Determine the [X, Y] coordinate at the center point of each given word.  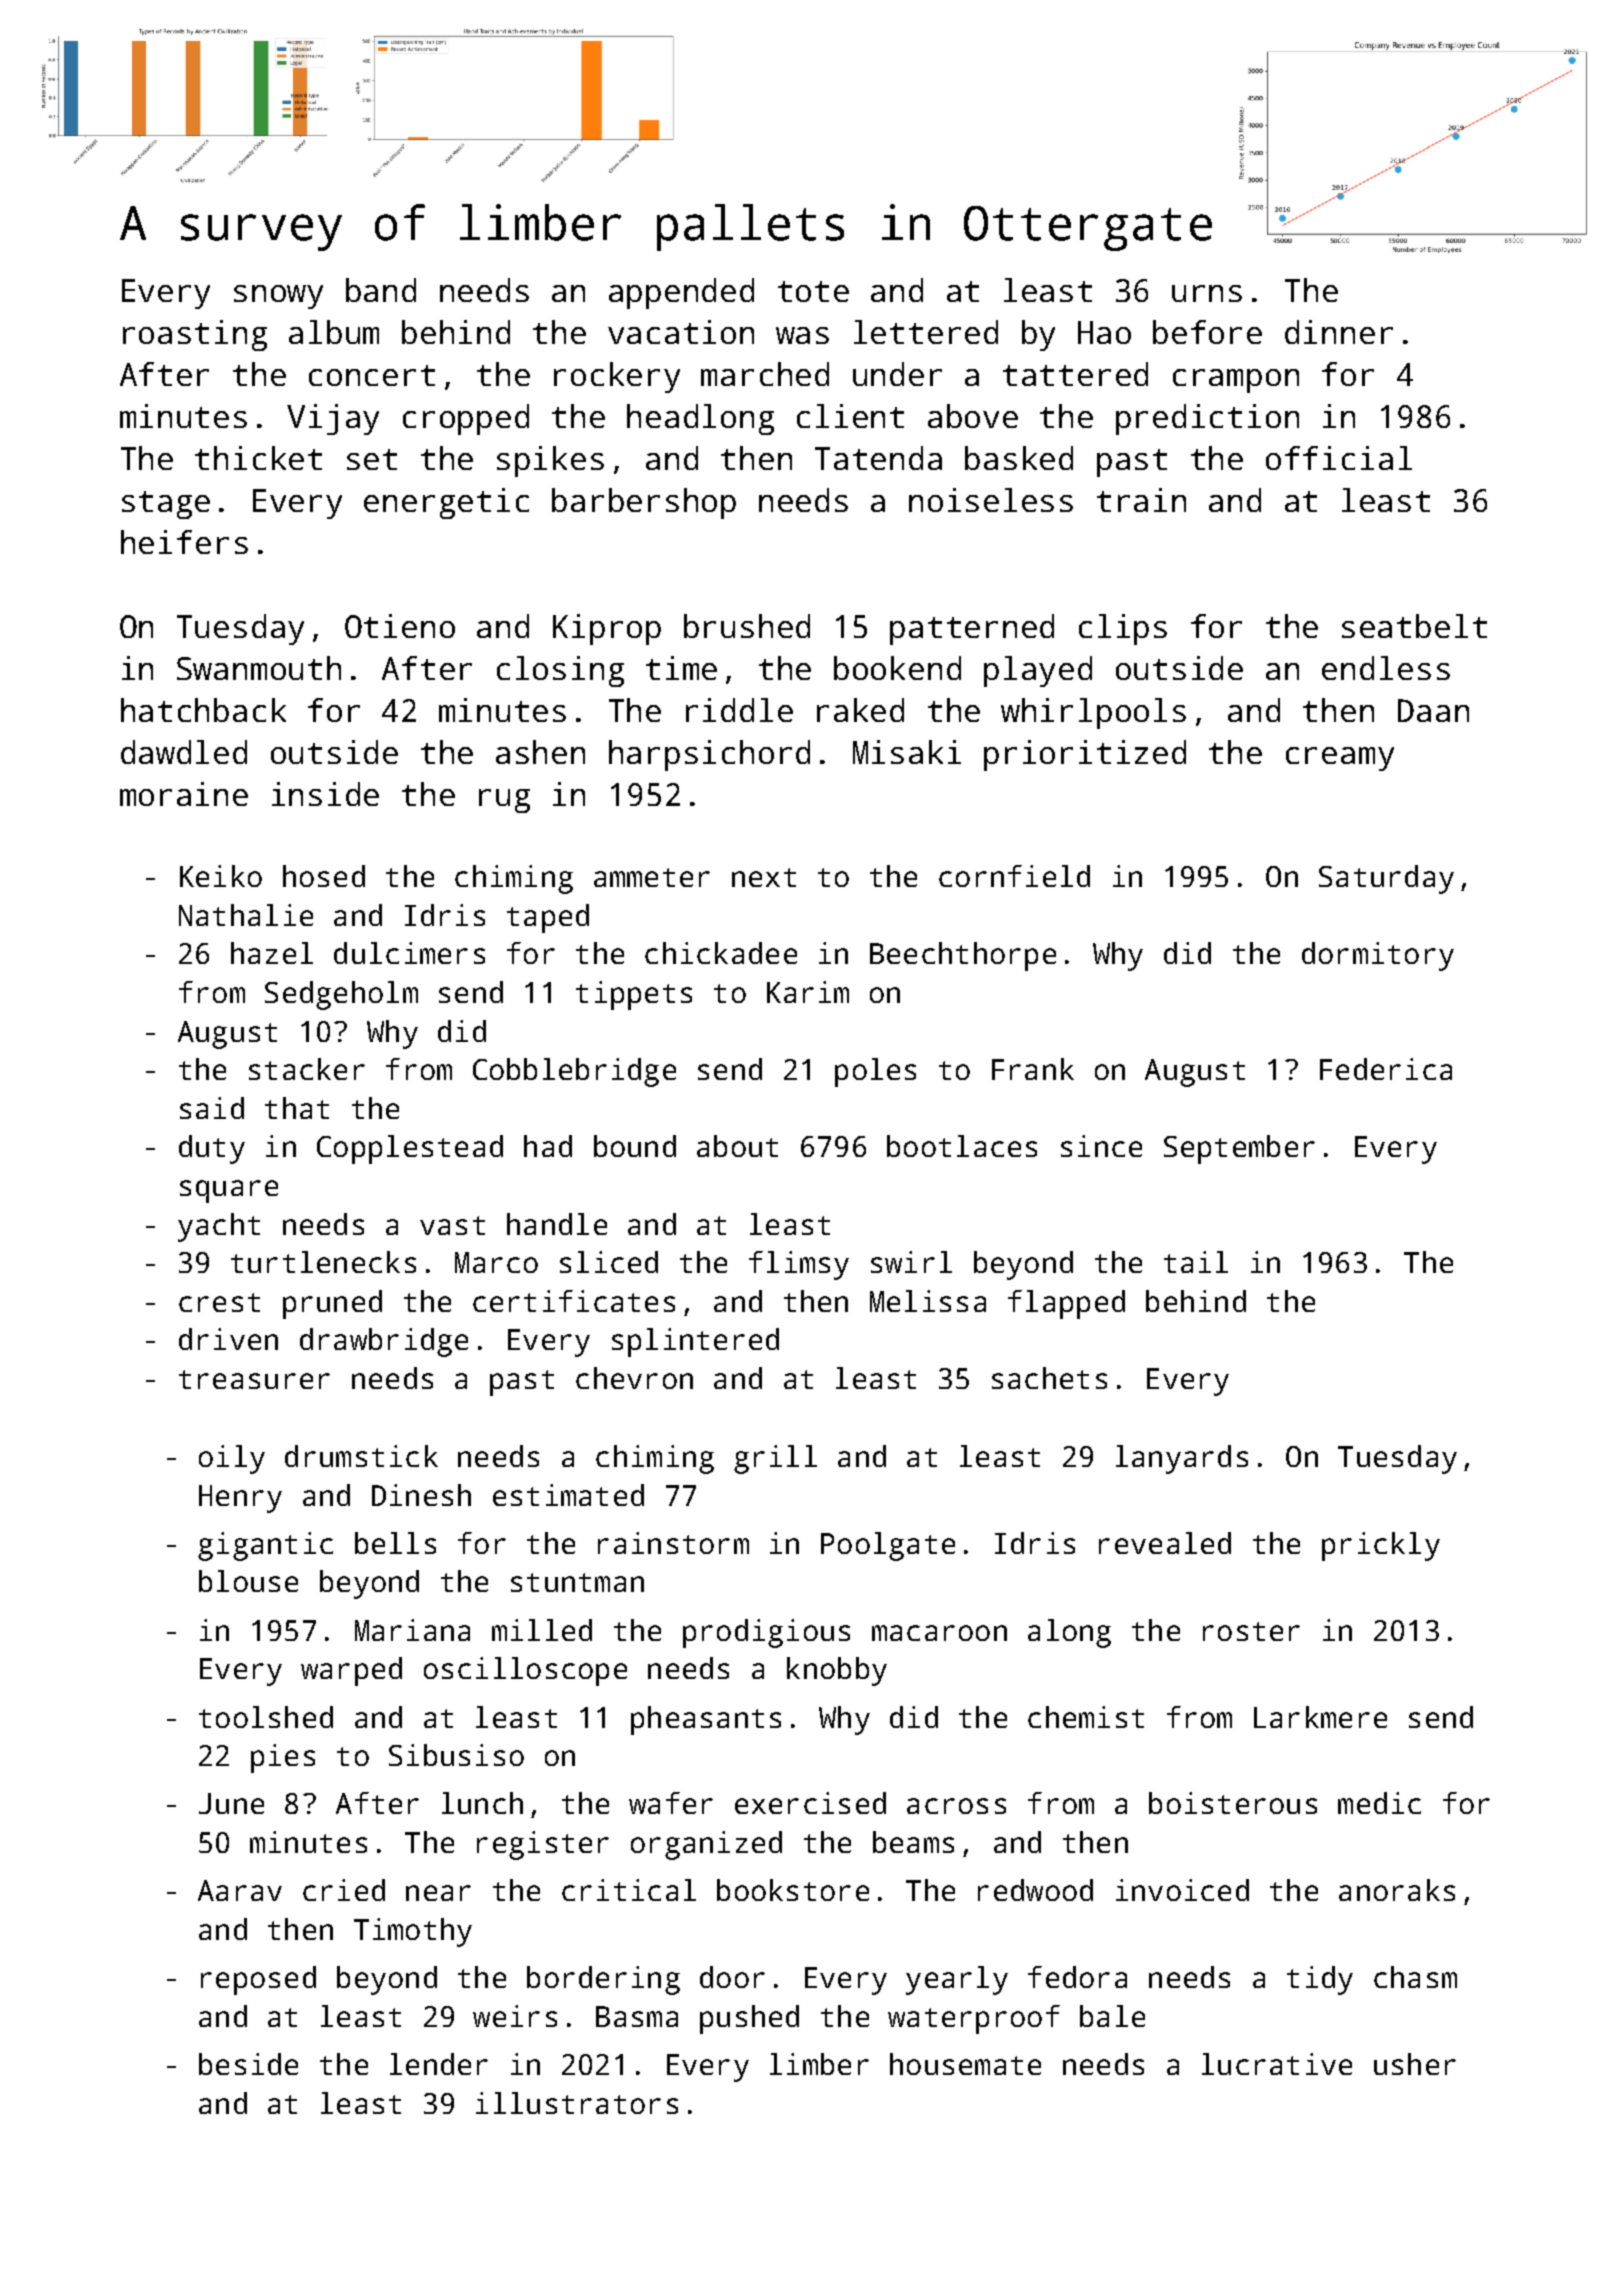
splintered [695, 1342]
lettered [926, 332]
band [381, 290]
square [229, 1191]
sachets [1049, 1378]
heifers [184, 542]
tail [1196, 1262]
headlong [700, 419]
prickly [1381, 1546]
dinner [1339, 332]
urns [1207, 293]
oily [232, 1459]
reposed [258, 1980]
